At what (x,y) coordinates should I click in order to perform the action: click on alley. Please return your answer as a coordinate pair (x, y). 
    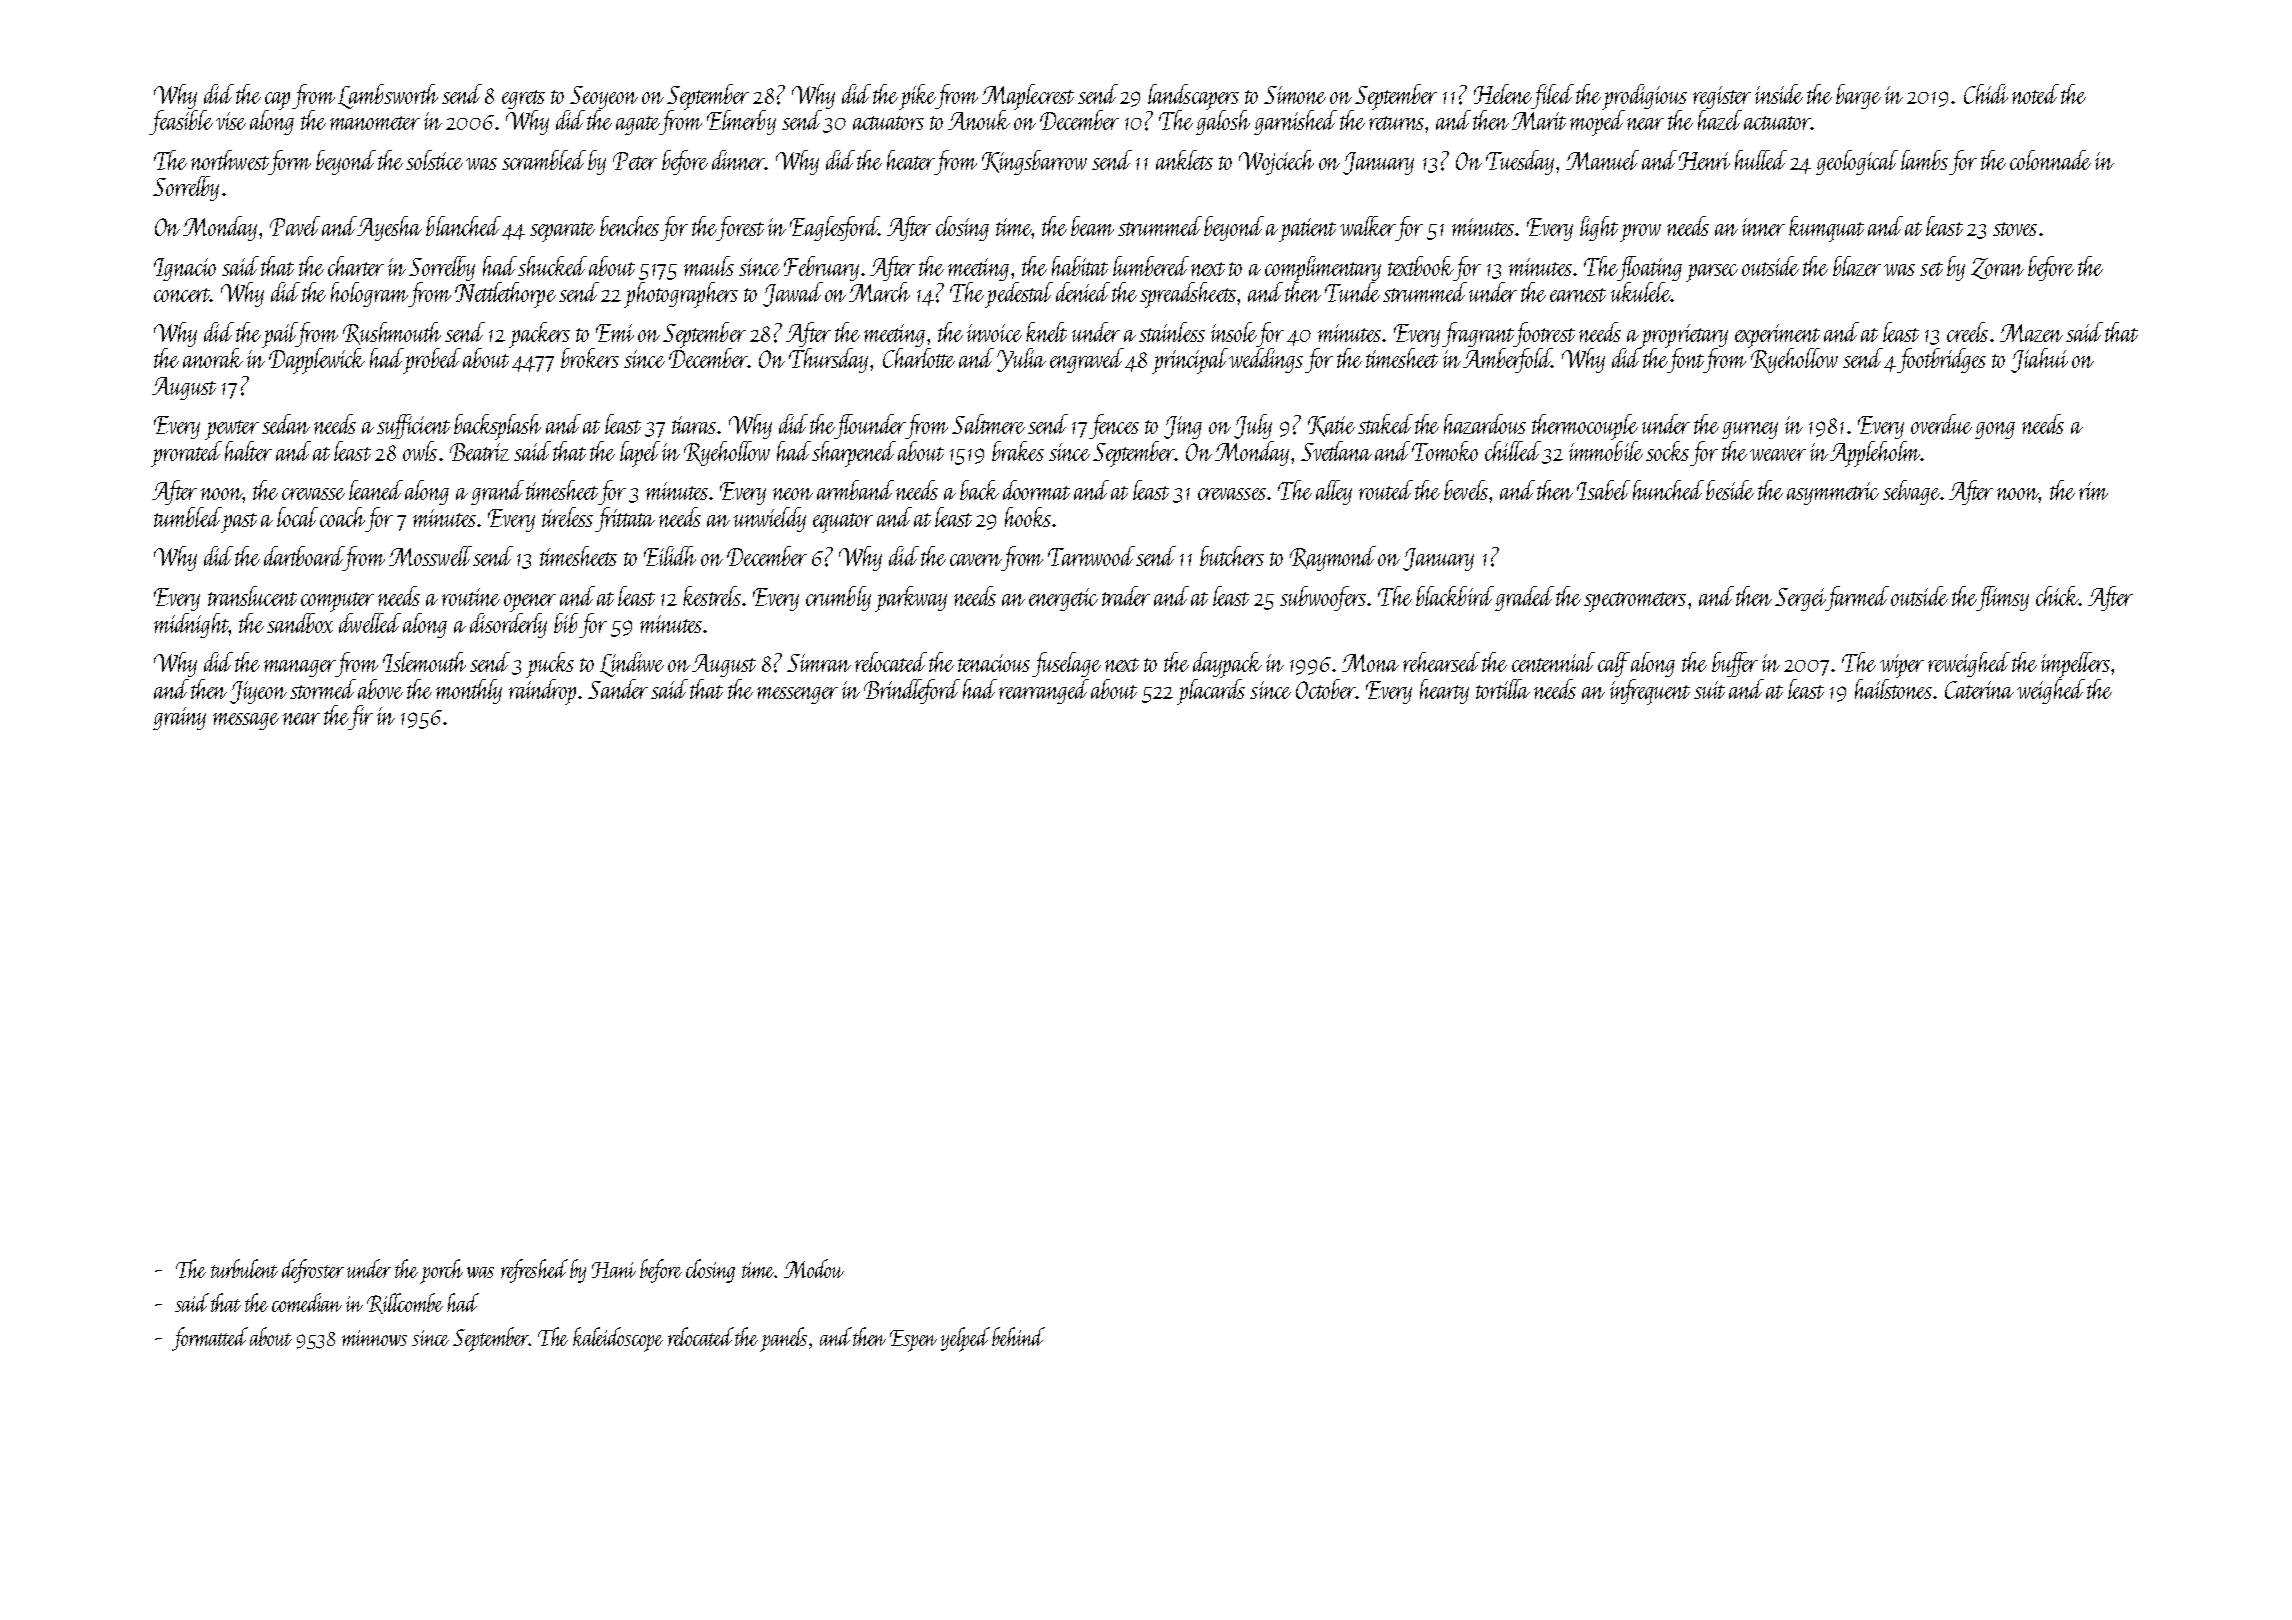
    Looking at the image, I should click on (1334, 492).
